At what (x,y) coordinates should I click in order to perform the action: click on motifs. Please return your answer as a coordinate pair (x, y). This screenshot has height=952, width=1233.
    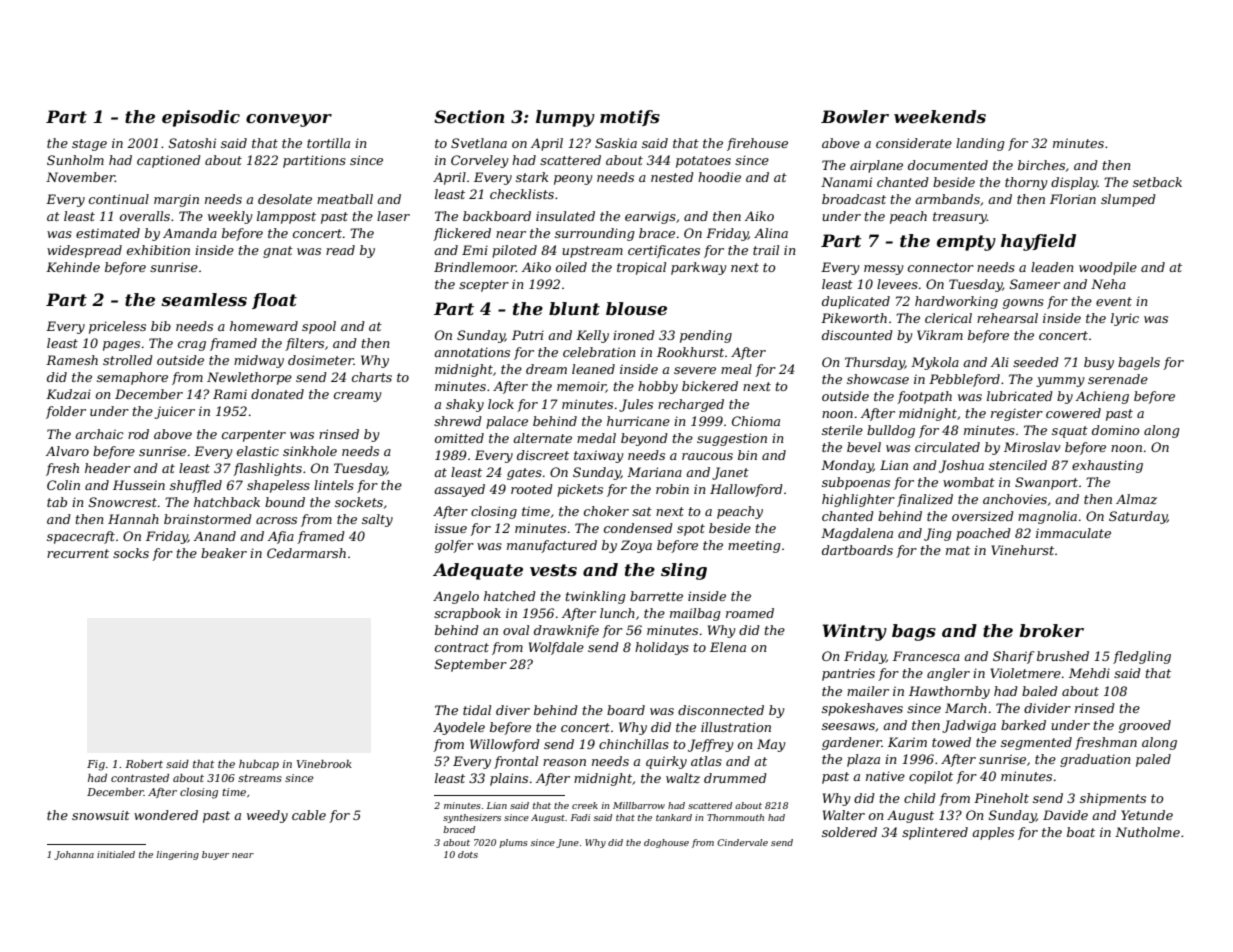
    Looking at the image, I should click on (630, 118).
